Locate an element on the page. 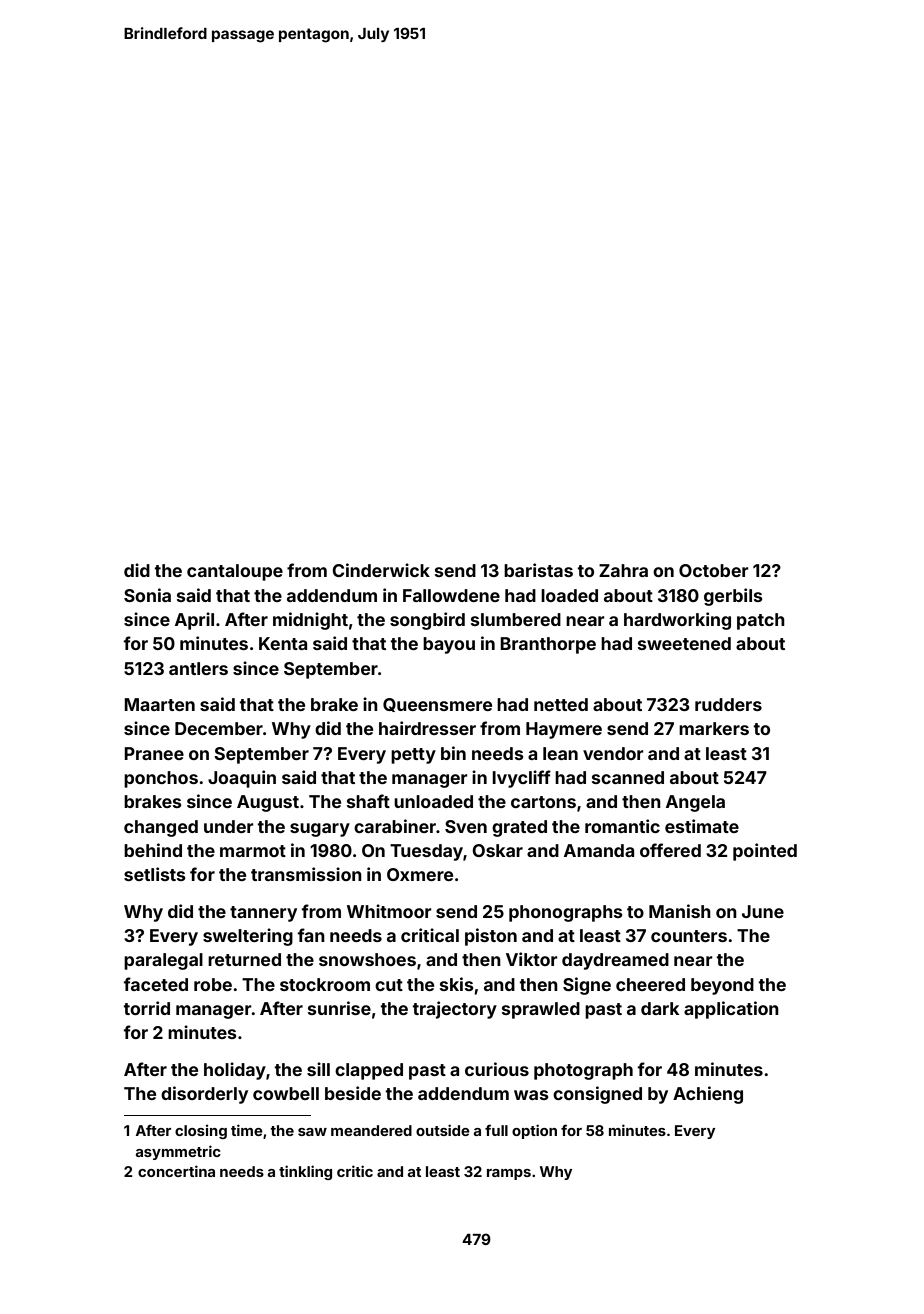 The image size is (924, 1314). cantaloupe is located at coordinates (235, 572).
